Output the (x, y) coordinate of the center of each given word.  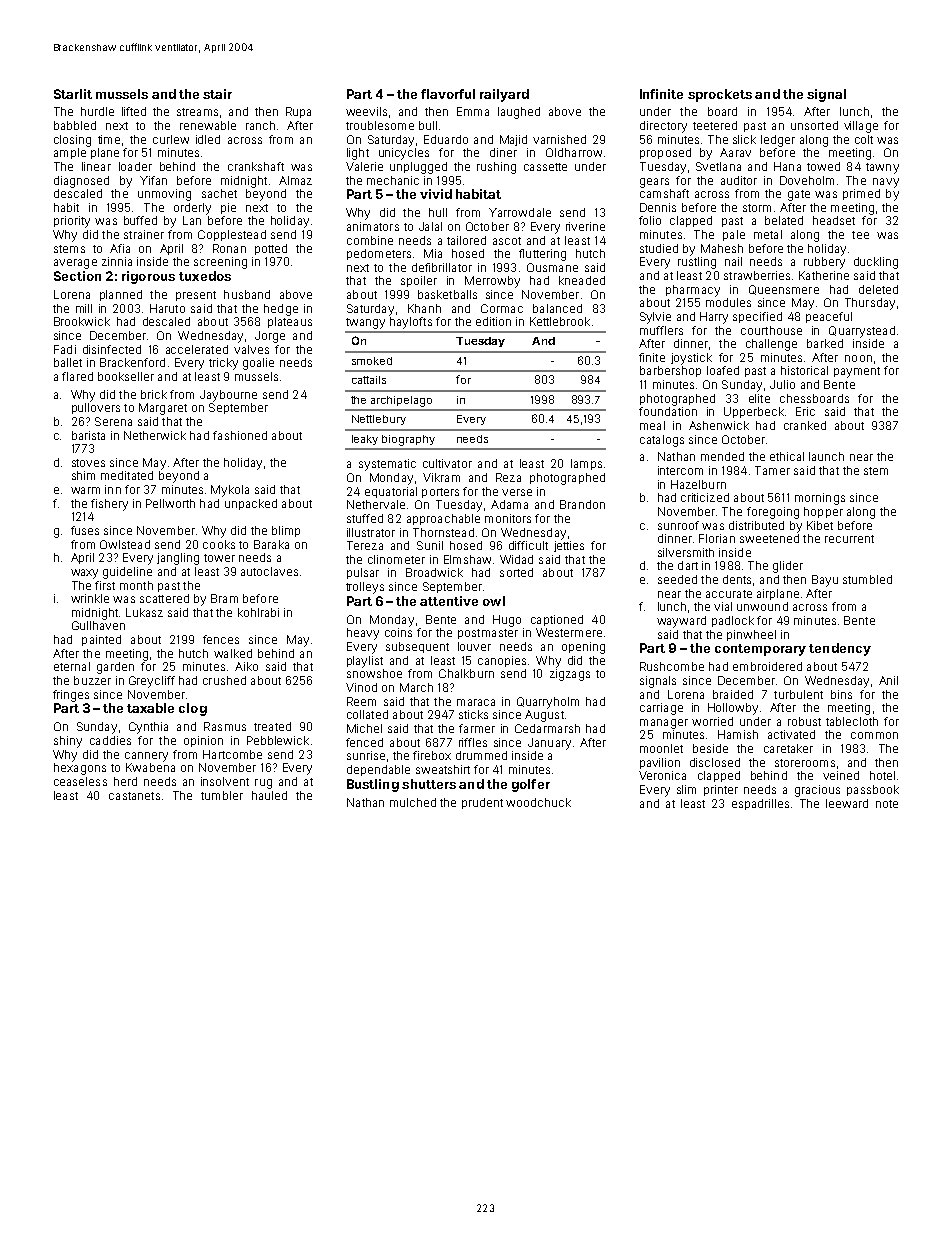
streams (197, 112)
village (861, 127)
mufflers (661, 330)
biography (408, 440)
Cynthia (148, 728)
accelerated (197, 349)
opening (583, 648)
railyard (504, 95)
